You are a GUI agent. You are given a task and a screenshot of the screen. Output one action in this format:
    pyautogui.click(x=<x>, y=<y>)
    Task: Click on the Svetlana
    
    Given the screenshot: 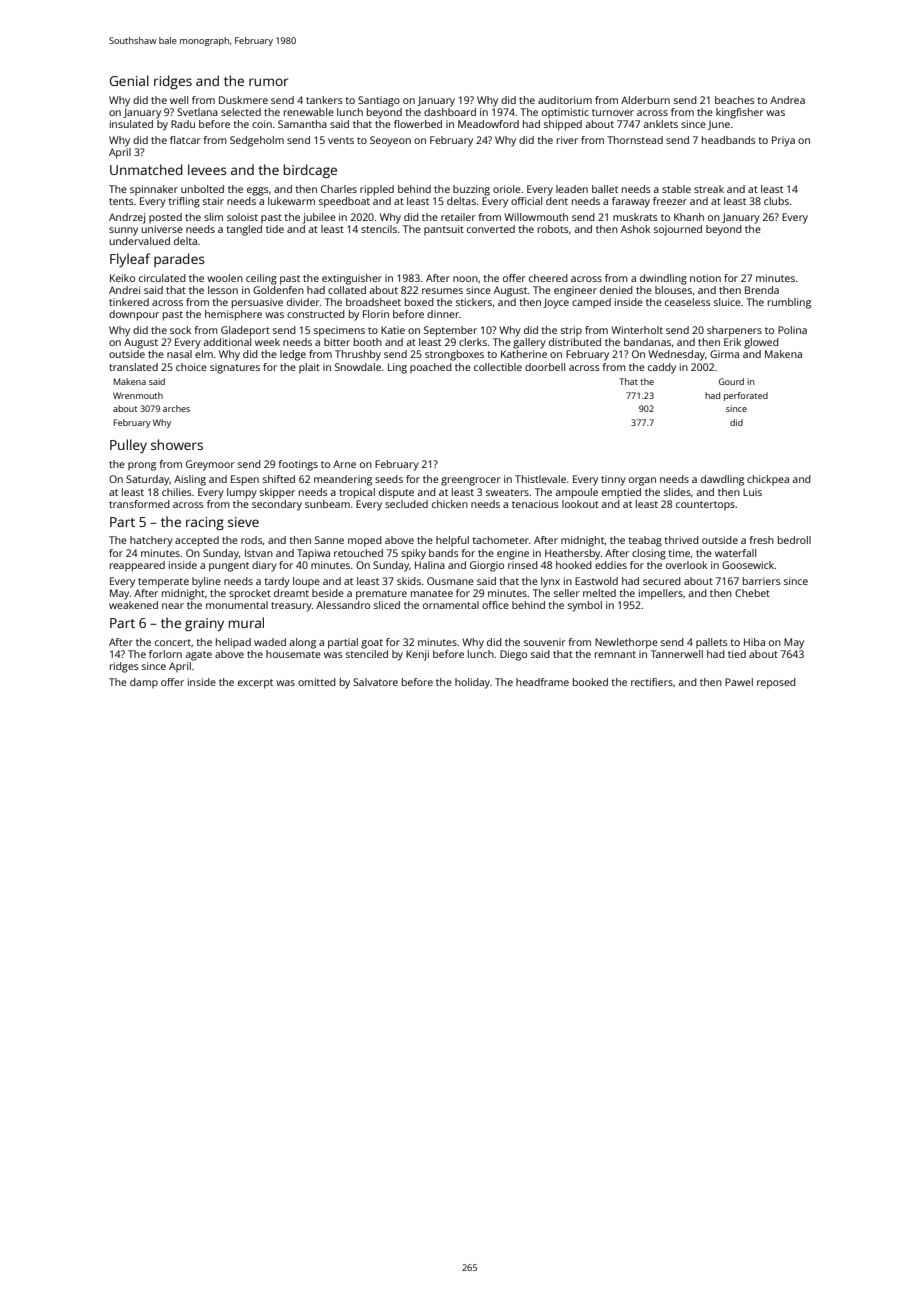 What is the action you would take?
    pyautogui.click(x=197, y=112)
